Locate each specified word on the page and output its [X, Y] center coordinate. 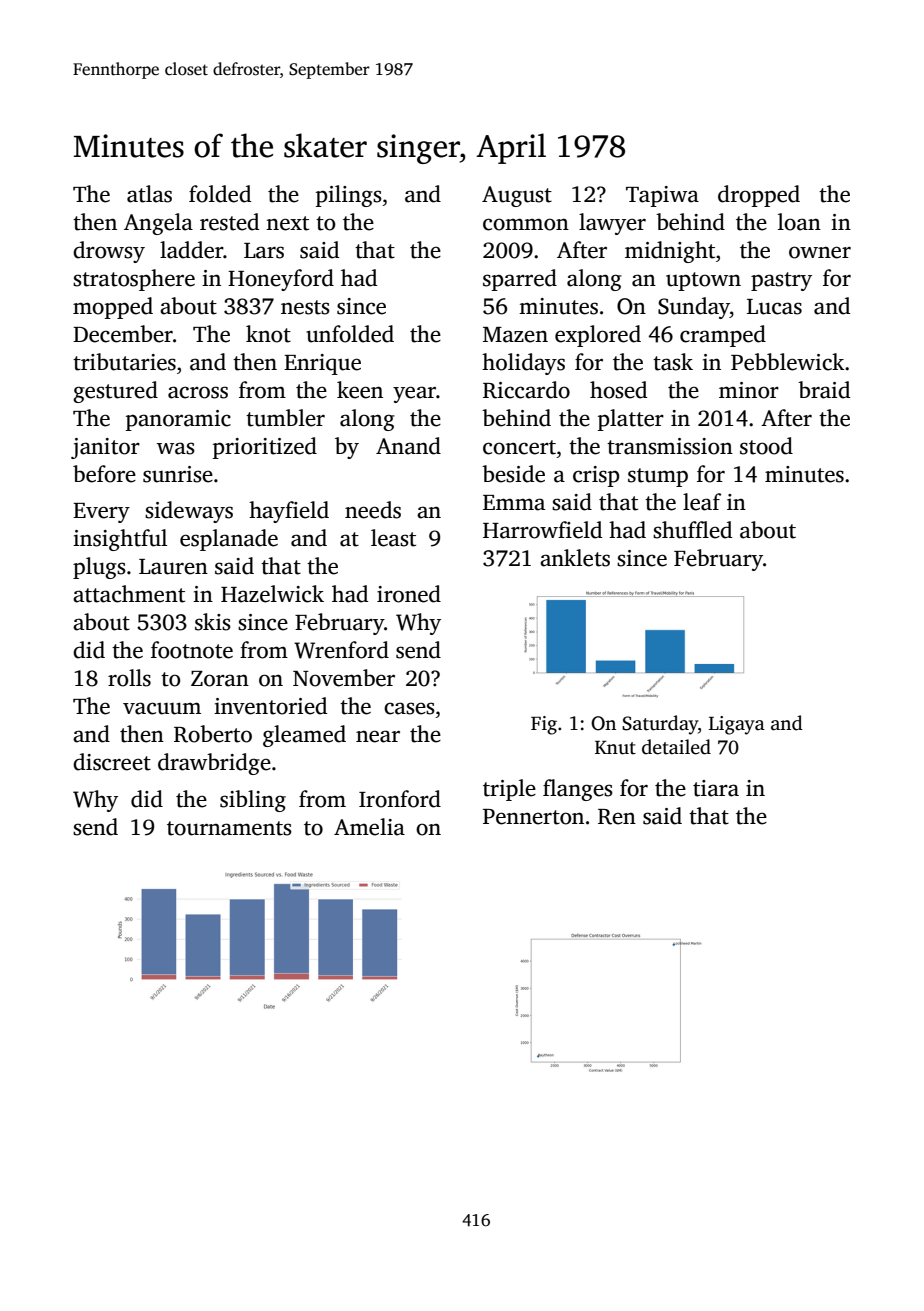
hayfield [289, 512]
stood [766, 446]
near [378, 736]
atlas [149, 194]
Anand [408, 446]
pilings [348, 196]
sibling [253, 801]
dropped [759, 196]
